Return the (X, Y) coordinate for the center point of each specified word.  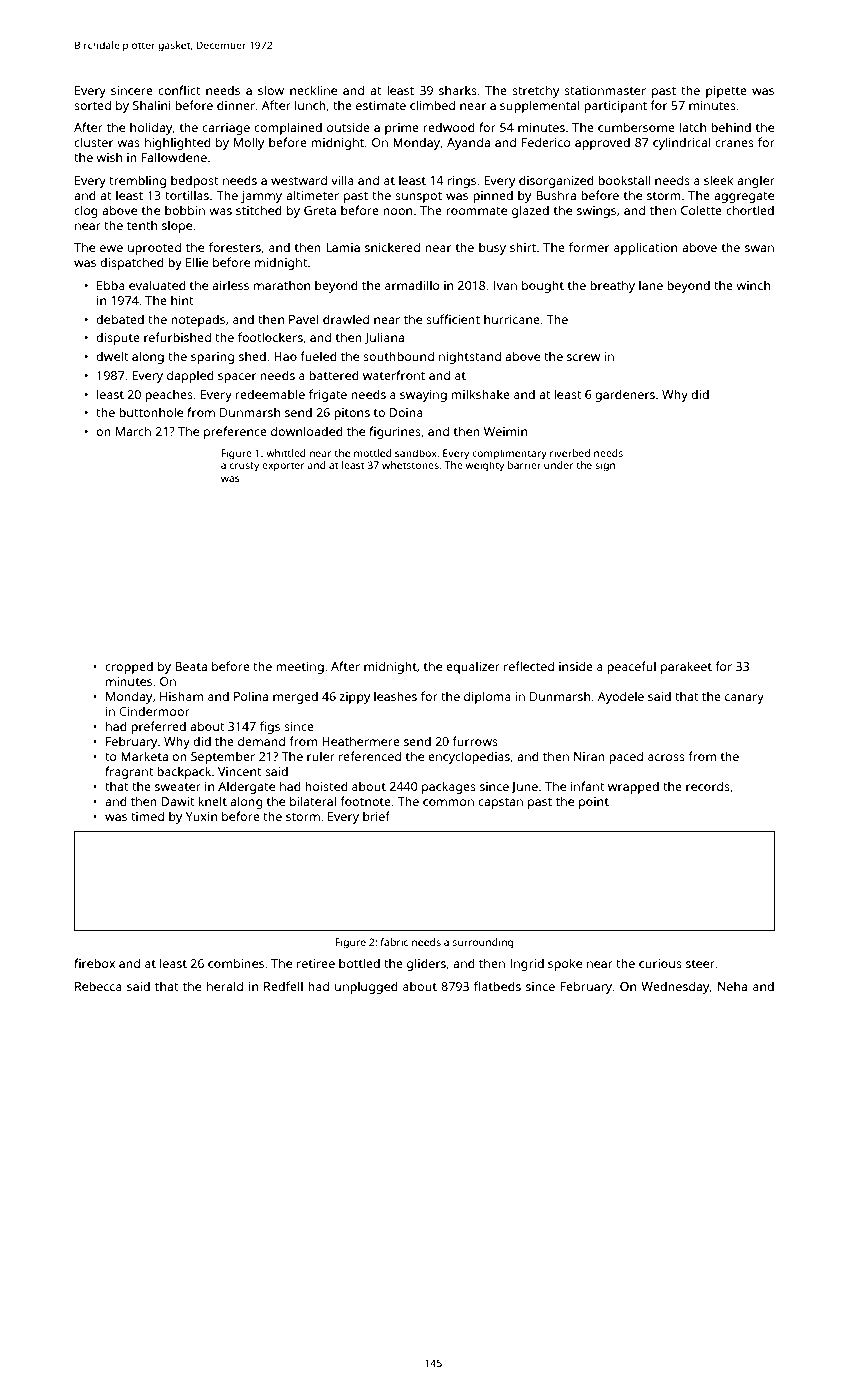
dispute (118, 339)
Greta (320, 210)
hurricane (512, 319)
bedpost (195, 182)
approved (602, 144)
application (645, 248)
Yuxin (201, 816)
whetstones (410, 465)
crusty (244, 467)
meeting (300, 668)
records (708, 786)
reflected (529, 666)
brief (376, 816)
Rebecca (98, 986)
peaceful (631, 667)
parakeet (686, 667)
